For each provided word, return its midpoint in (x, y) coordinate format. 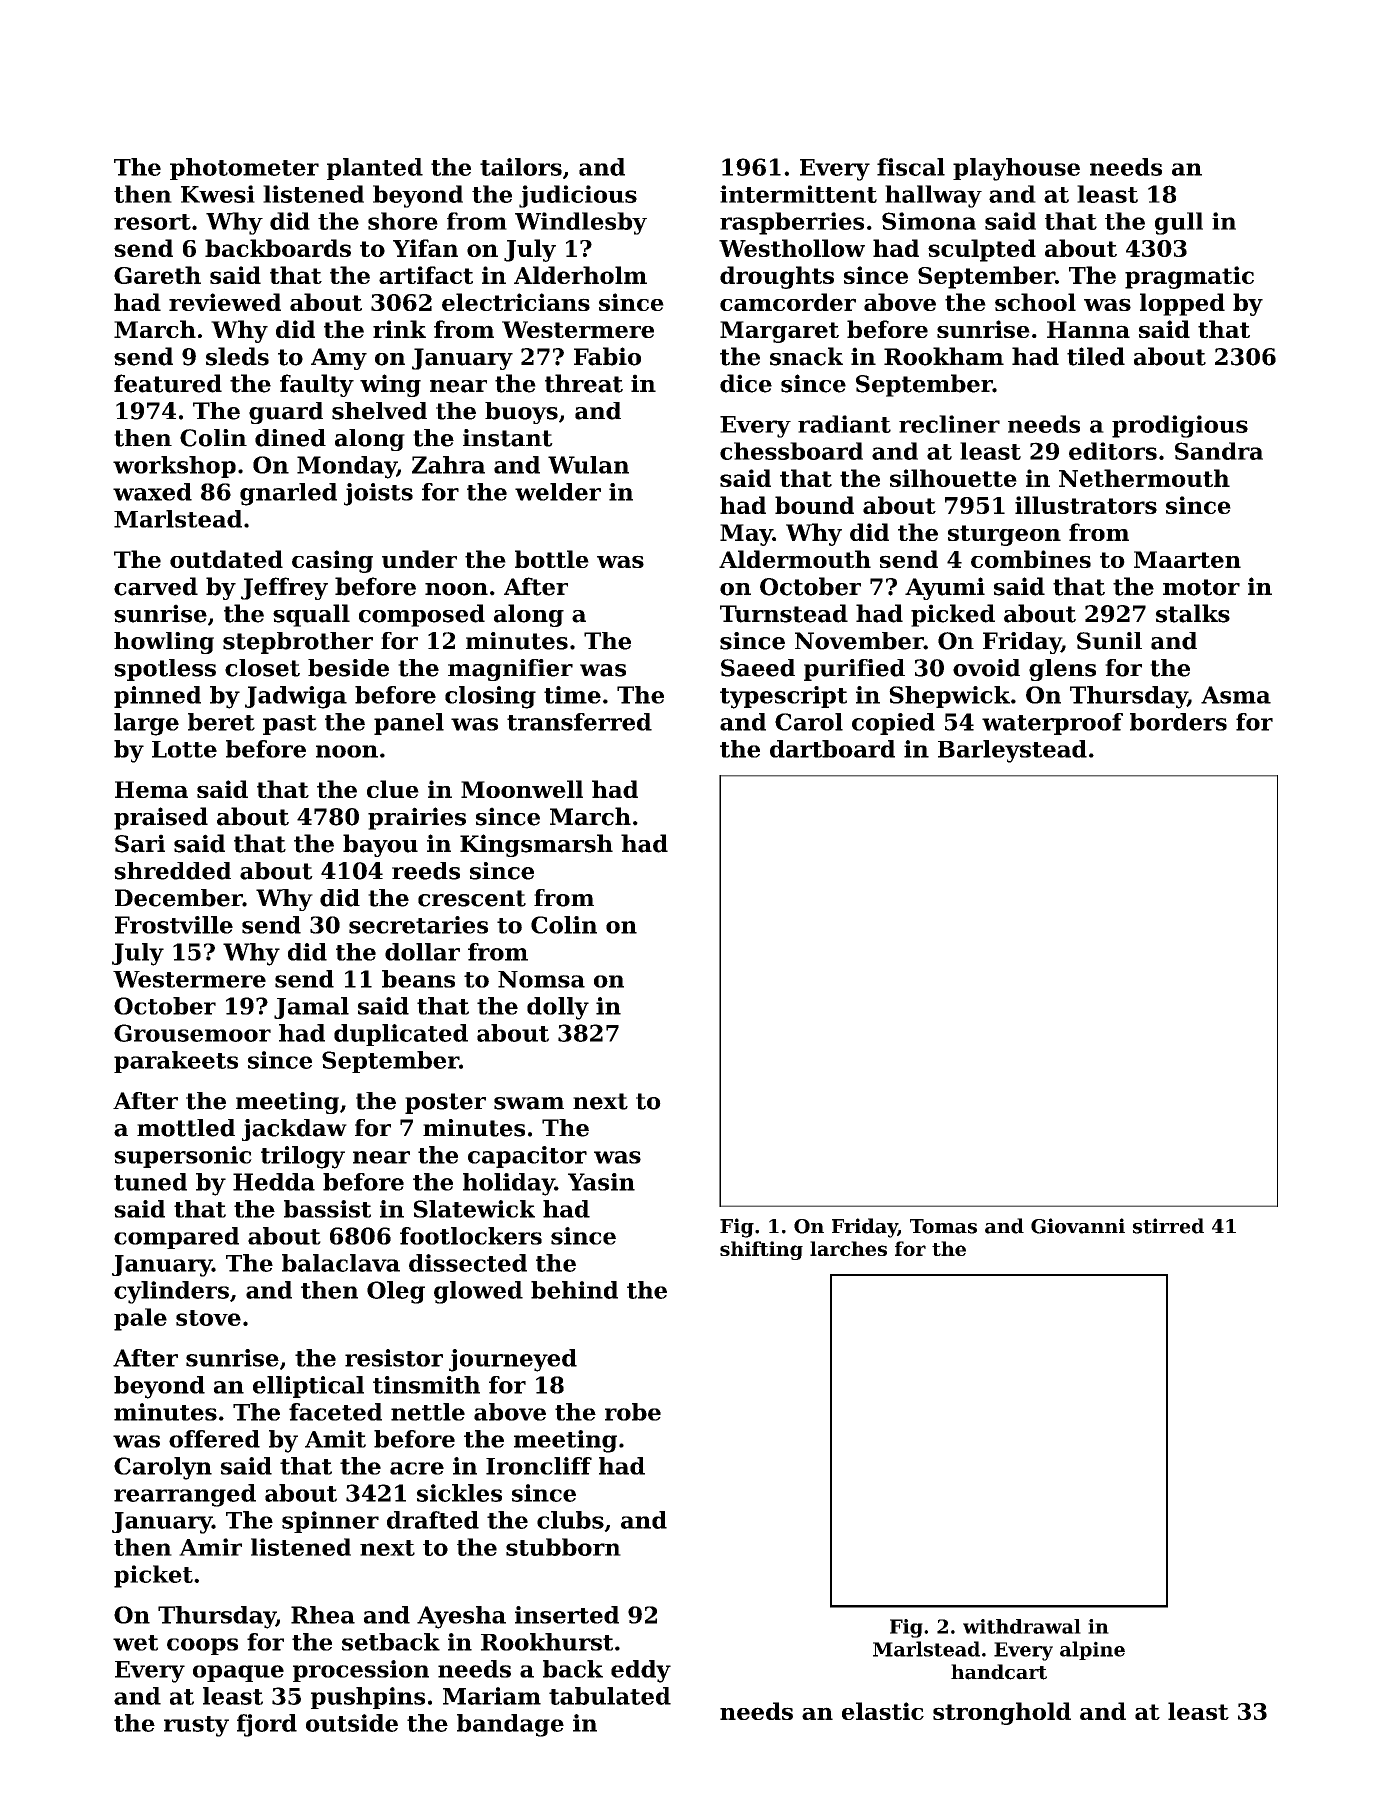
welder (558, 492)
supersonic (183, 1157)
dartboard (832, 749)
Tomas (943, 1226)
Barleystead (1012, 751)
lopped (1182, 304)
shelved (379, 411)
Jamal (311, 1008)
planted (375, 169)
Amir (210, 1547)
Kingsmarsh (536, 845)
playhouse (1016, 169)
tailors (521, 167)
